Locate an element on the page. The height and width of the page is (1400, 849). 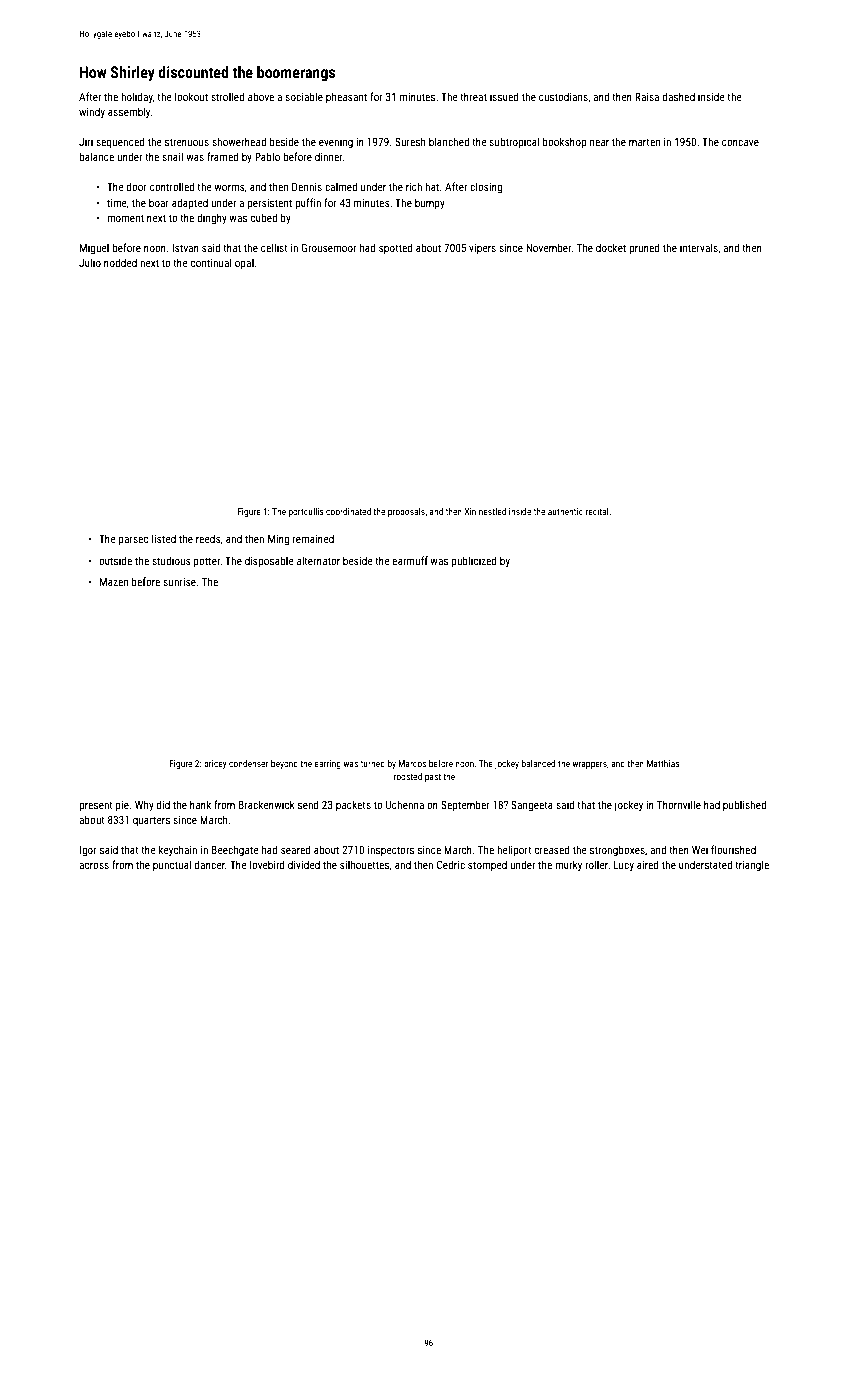
strenuous is located at coordinates (187, 142).
